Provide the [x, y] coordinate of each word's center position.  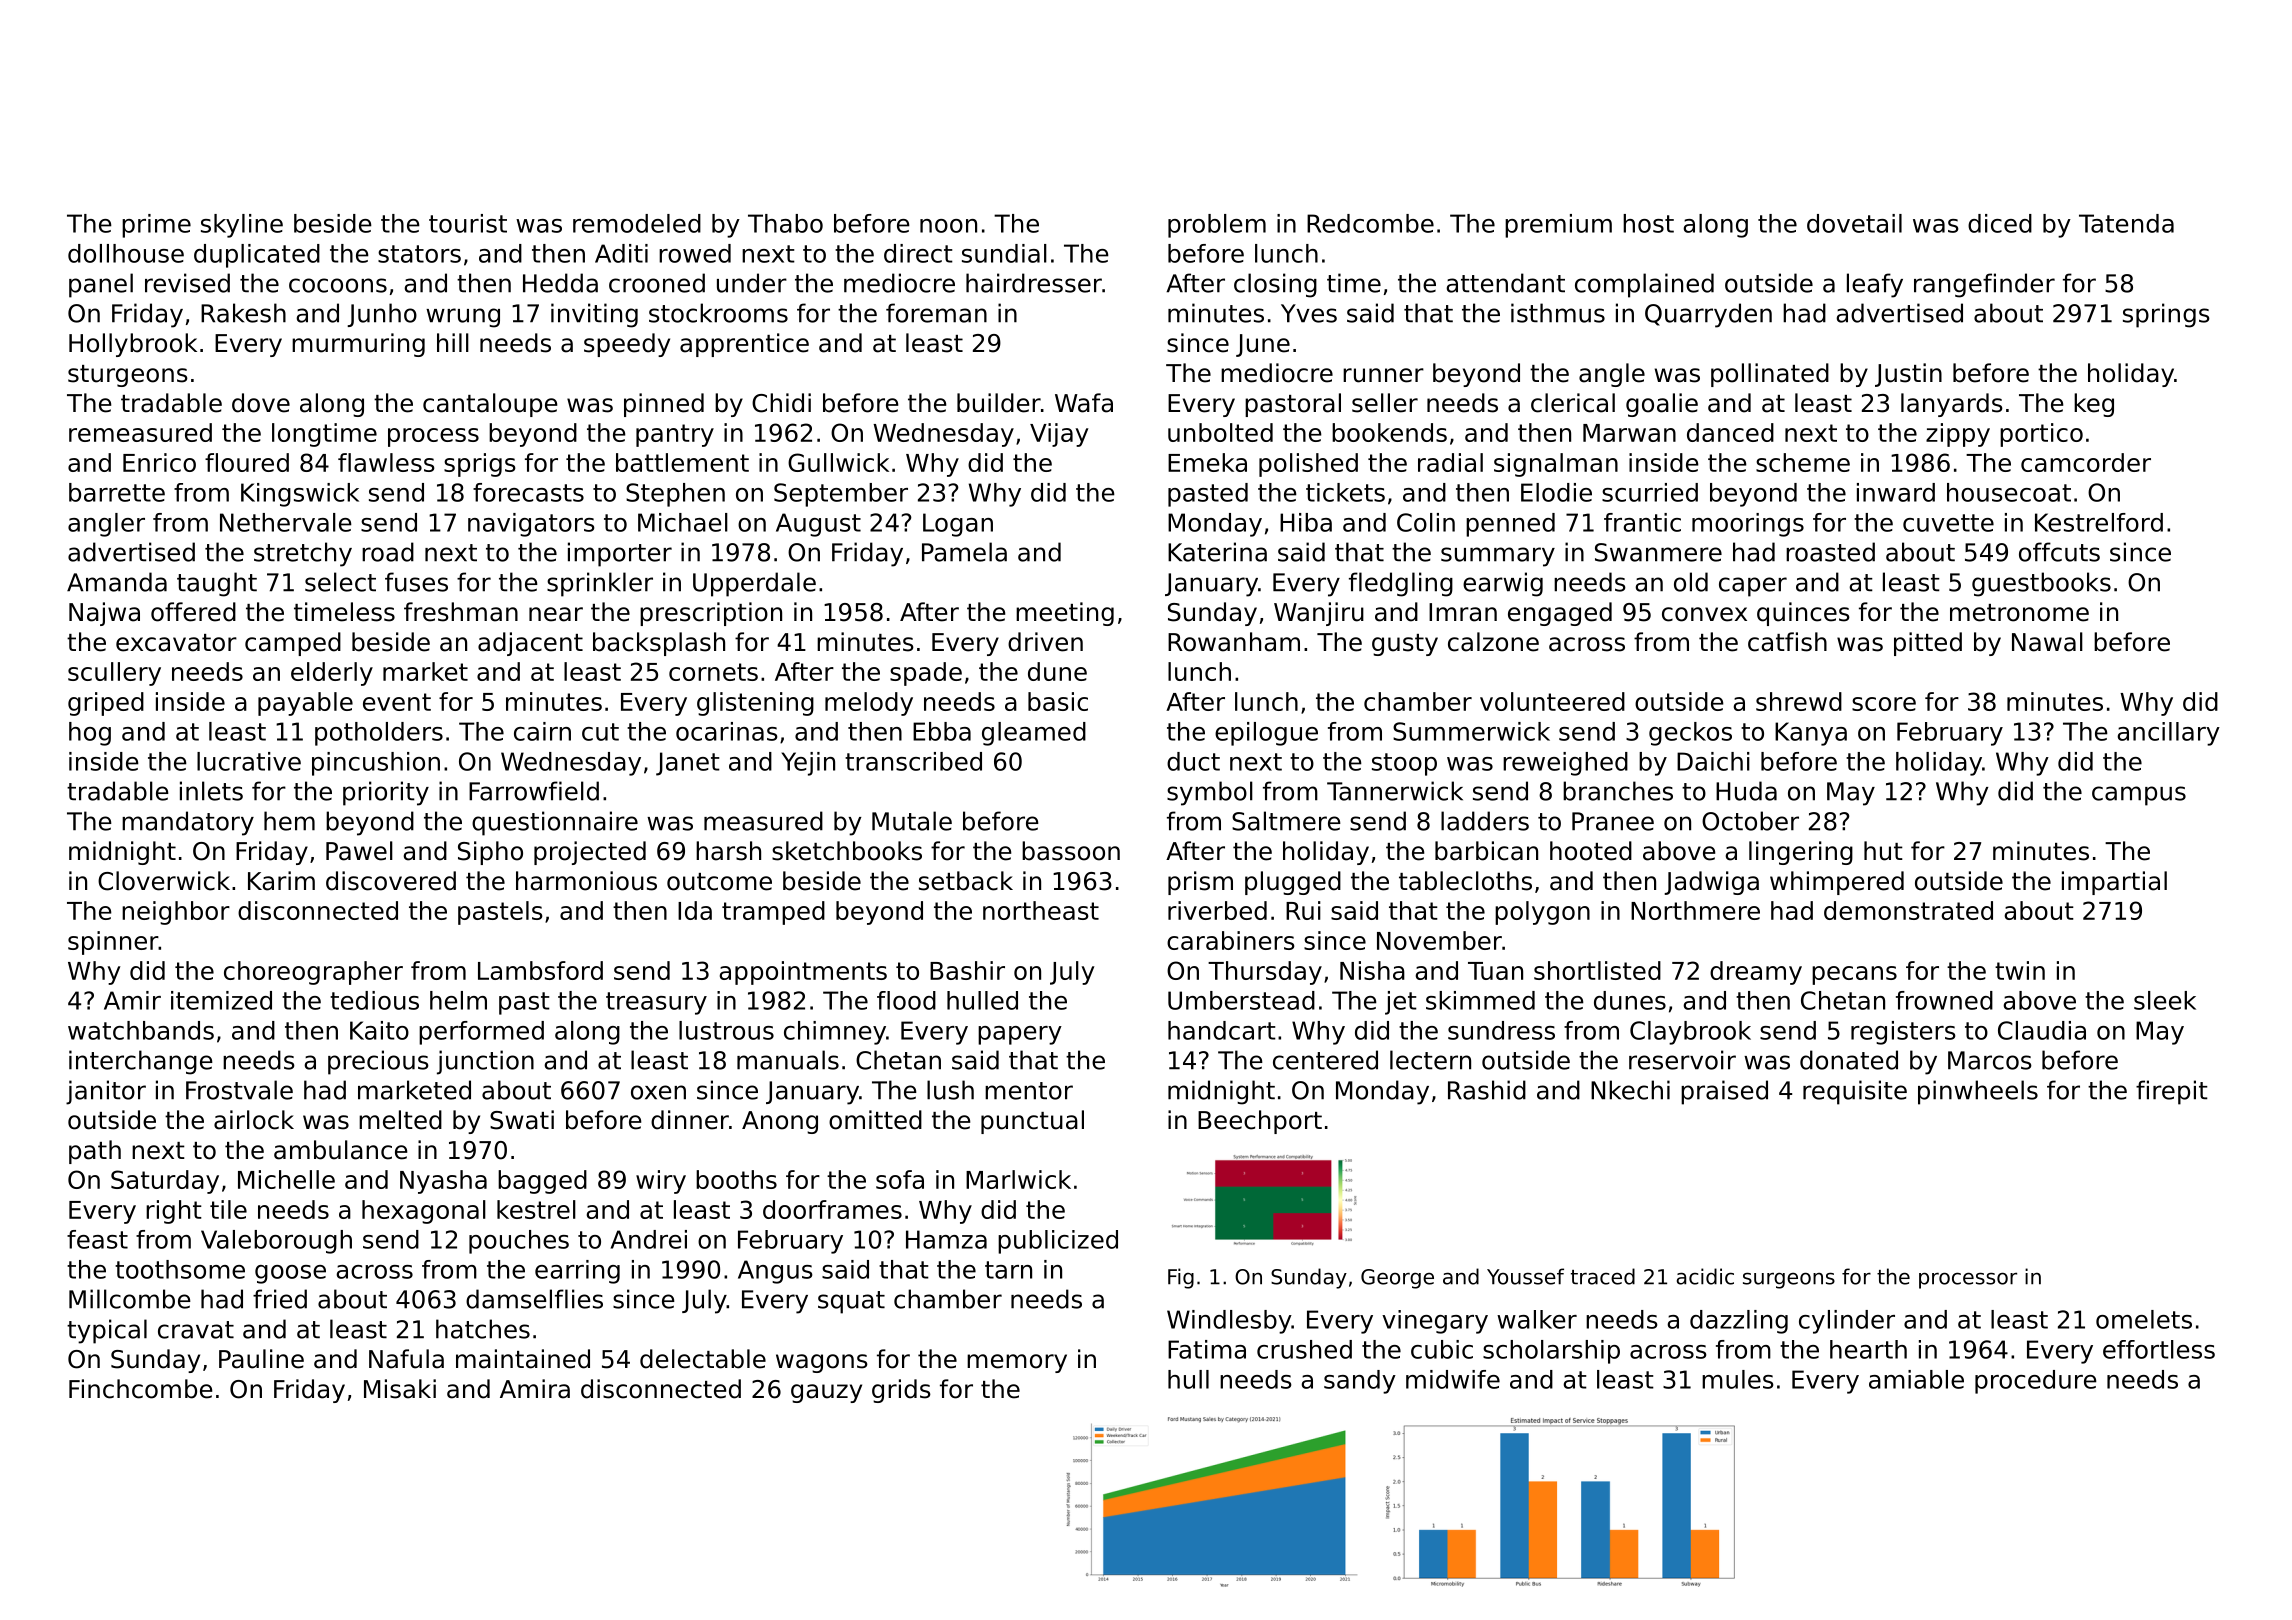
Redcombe [1370, 223]
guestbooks [2041, 584]
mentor [1029, 1091]
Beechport [1260, 1122]
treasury [656, 1003]
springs [2166, 315]
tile [228, 1209]
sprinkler [600, 584]
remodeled [637, 223]
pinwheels [1978, 1092]
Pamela [964, 552]
